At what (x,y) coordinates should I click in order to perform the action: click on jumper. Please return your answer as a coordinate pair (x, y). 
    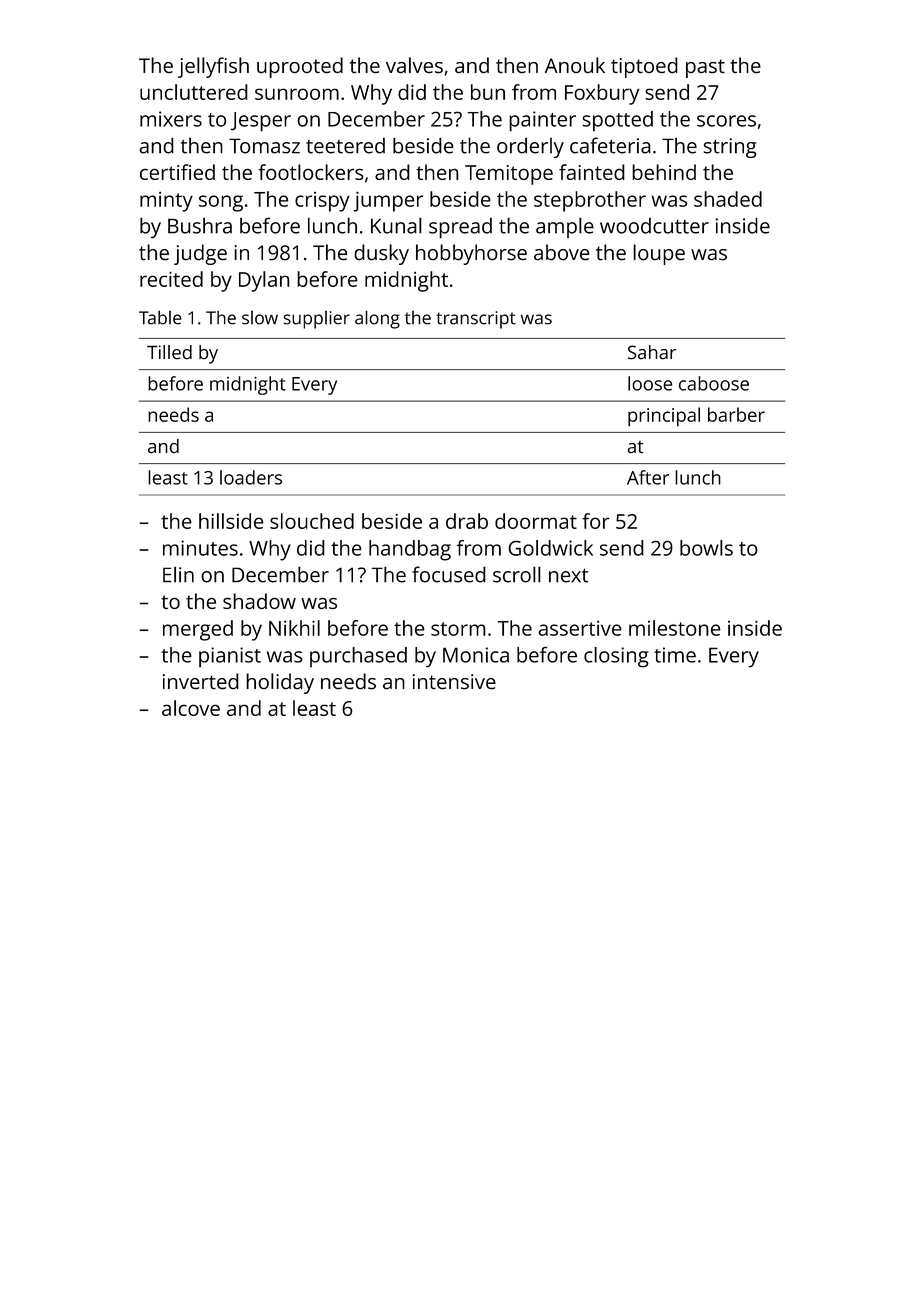
    Looking at the image, I should click on (388, 202).
